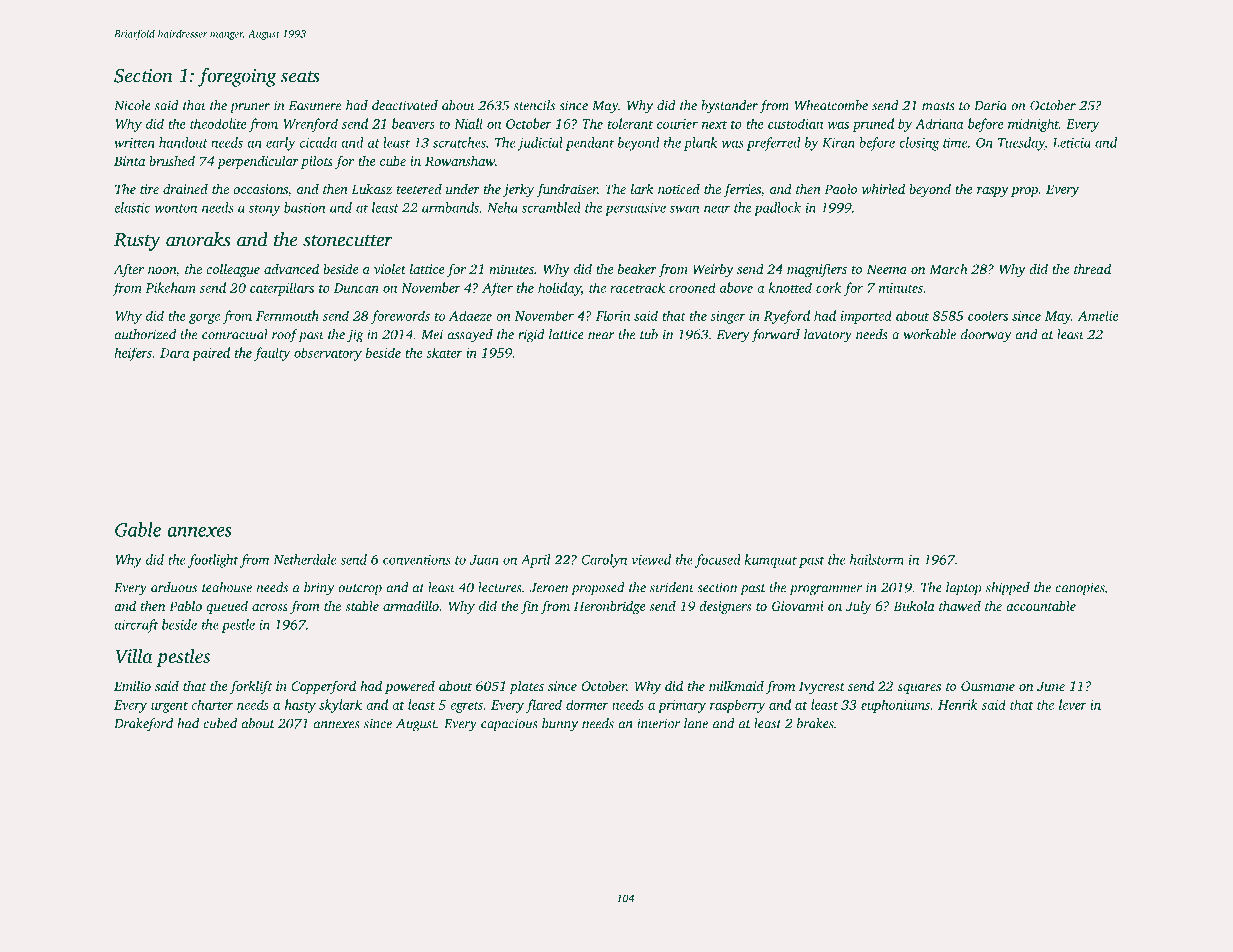  Describe the element at coordinates (729, 107) in the page. I see `bystander` at that location.
